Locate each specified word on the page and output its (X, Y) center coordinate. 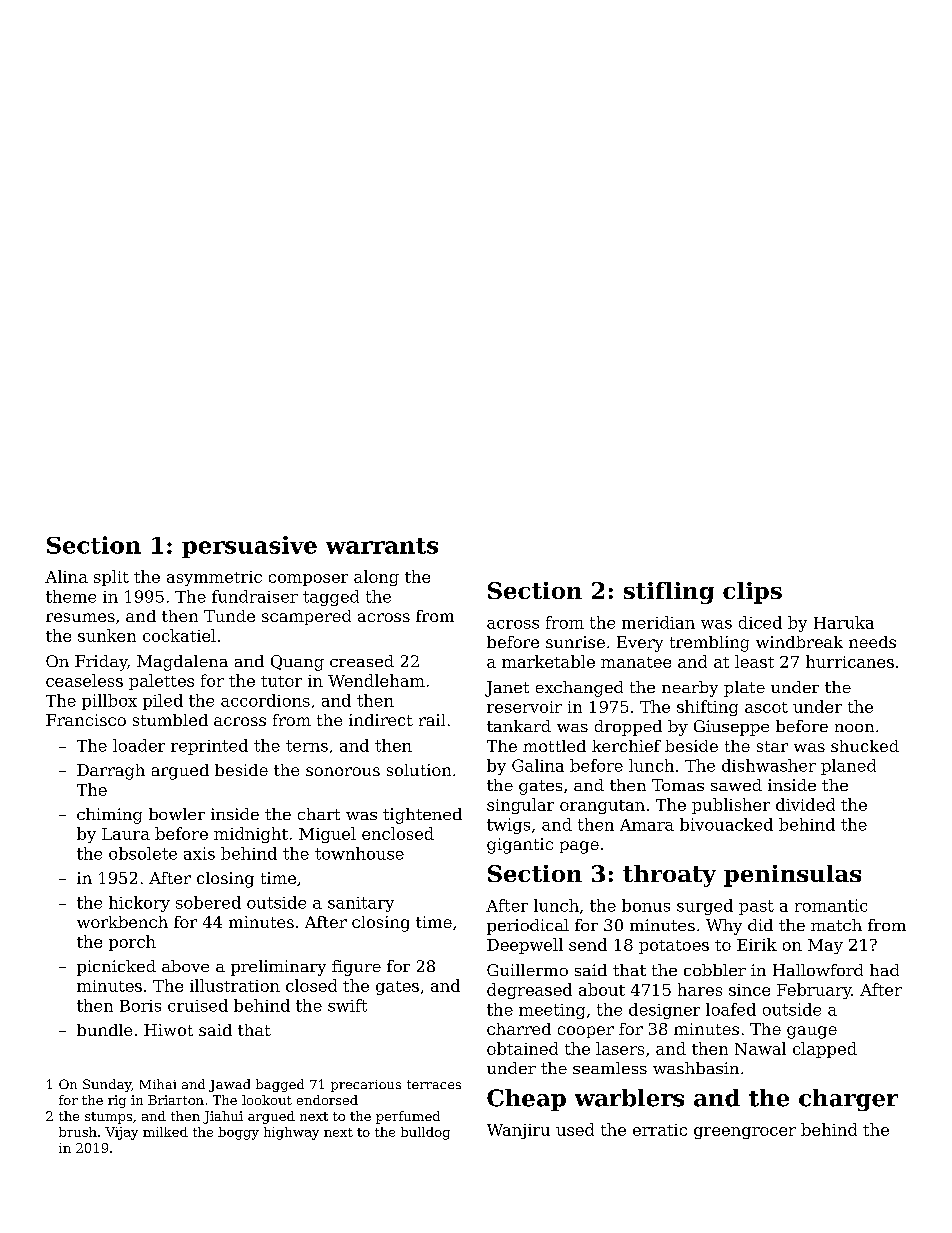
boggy (238, 1133)
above (185, 966)
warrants (382, 546)
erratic (660, 1130)
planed (848, 767)
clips (752, 593)
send (588, 944)
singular (520, 806)
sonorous (343, 771)
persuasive (249, 547)
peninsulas (792, 876)
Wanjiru (518, 1131)
